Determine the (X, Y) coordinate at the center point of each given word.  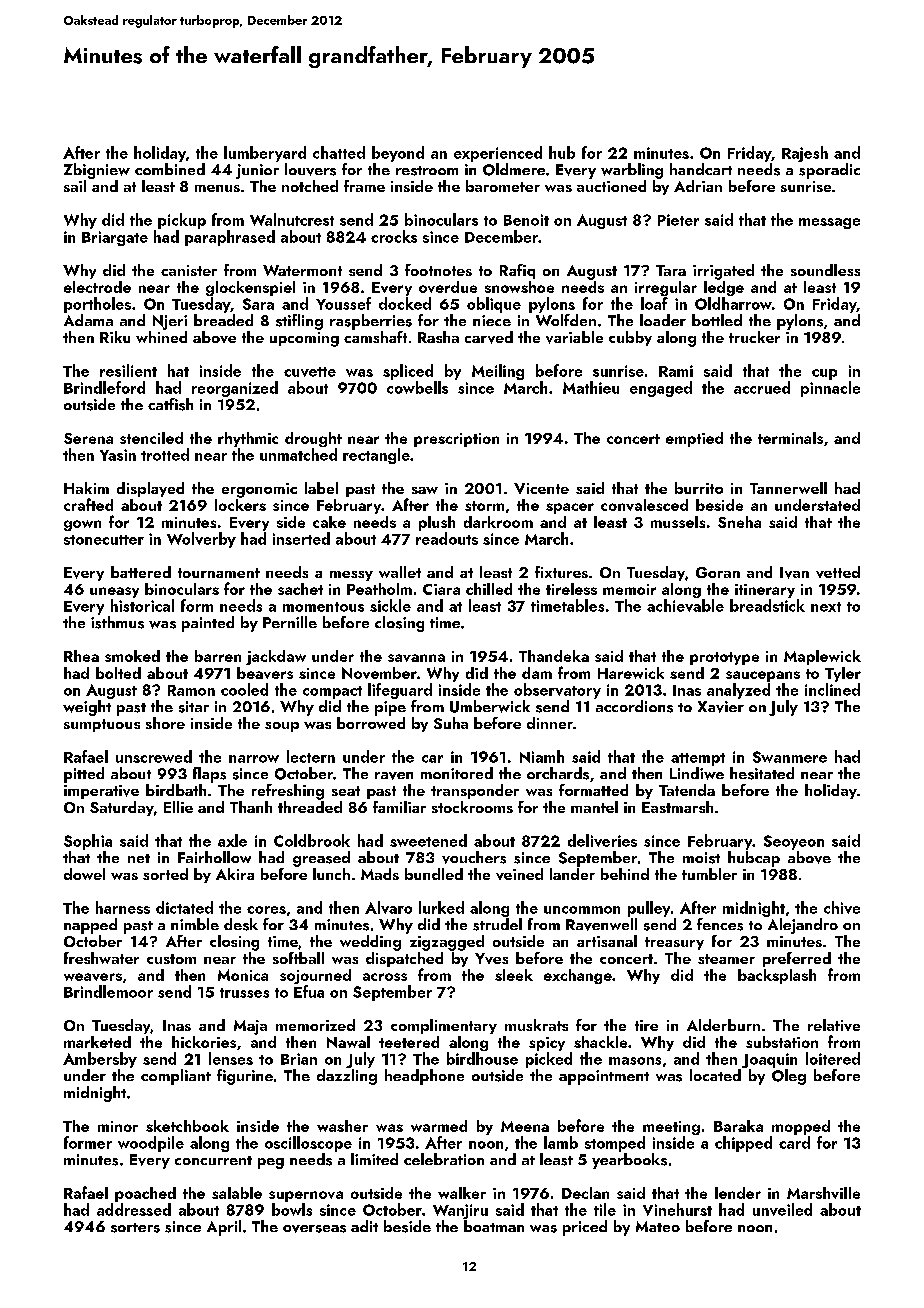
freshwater (101, 958)
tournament (219, 573)
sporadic (829, 171)
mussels (678, 522)
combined (170, 169)
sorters (135, 1228)
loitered (833, 1058)
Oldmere (514, 169)
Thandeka (554, 656)
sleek (514, 975)
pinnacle (830, 389)
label (321, 488)
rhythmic (248, 439)
